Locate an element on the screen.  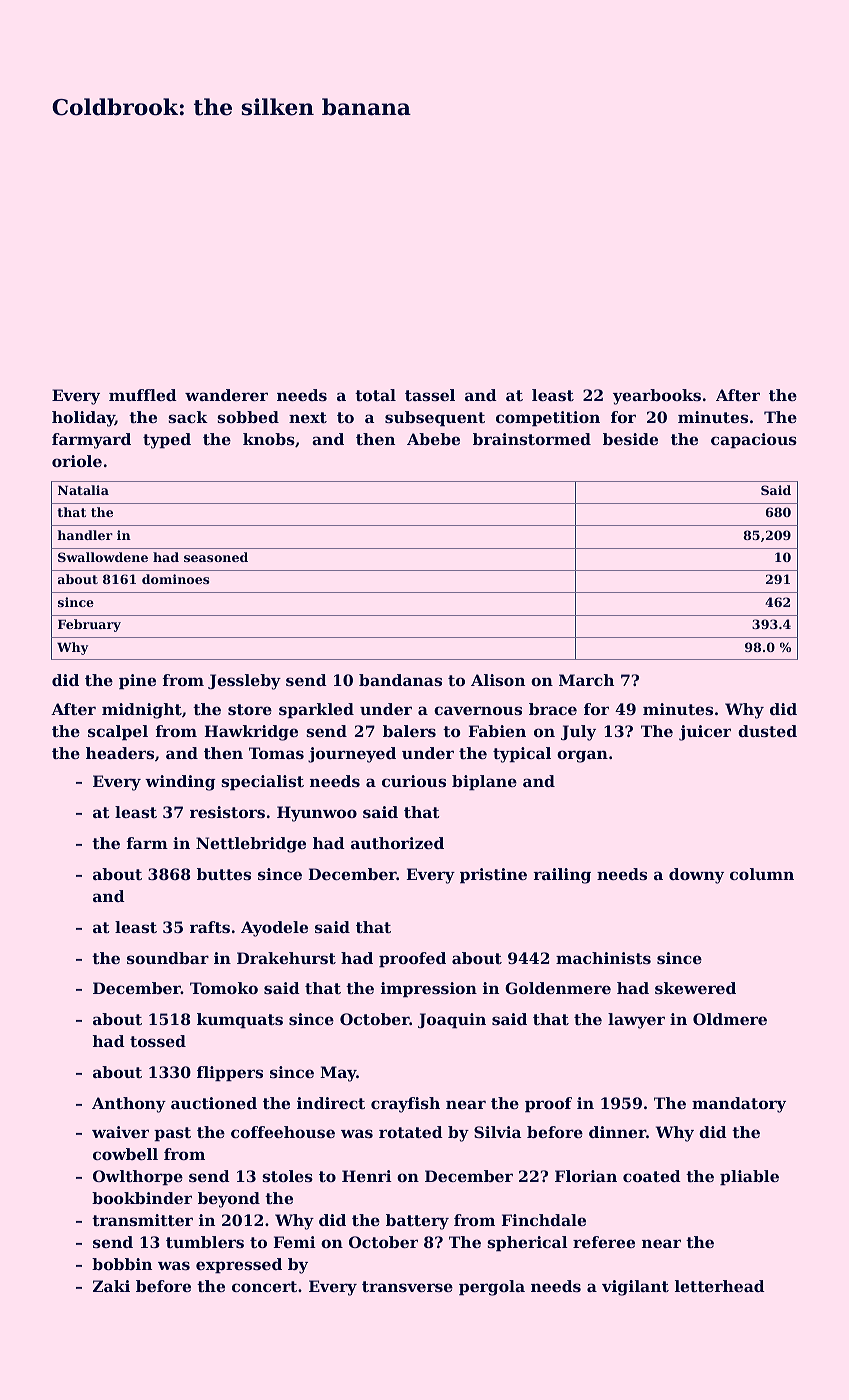
pliable is located at coordinates (749, 1178).
